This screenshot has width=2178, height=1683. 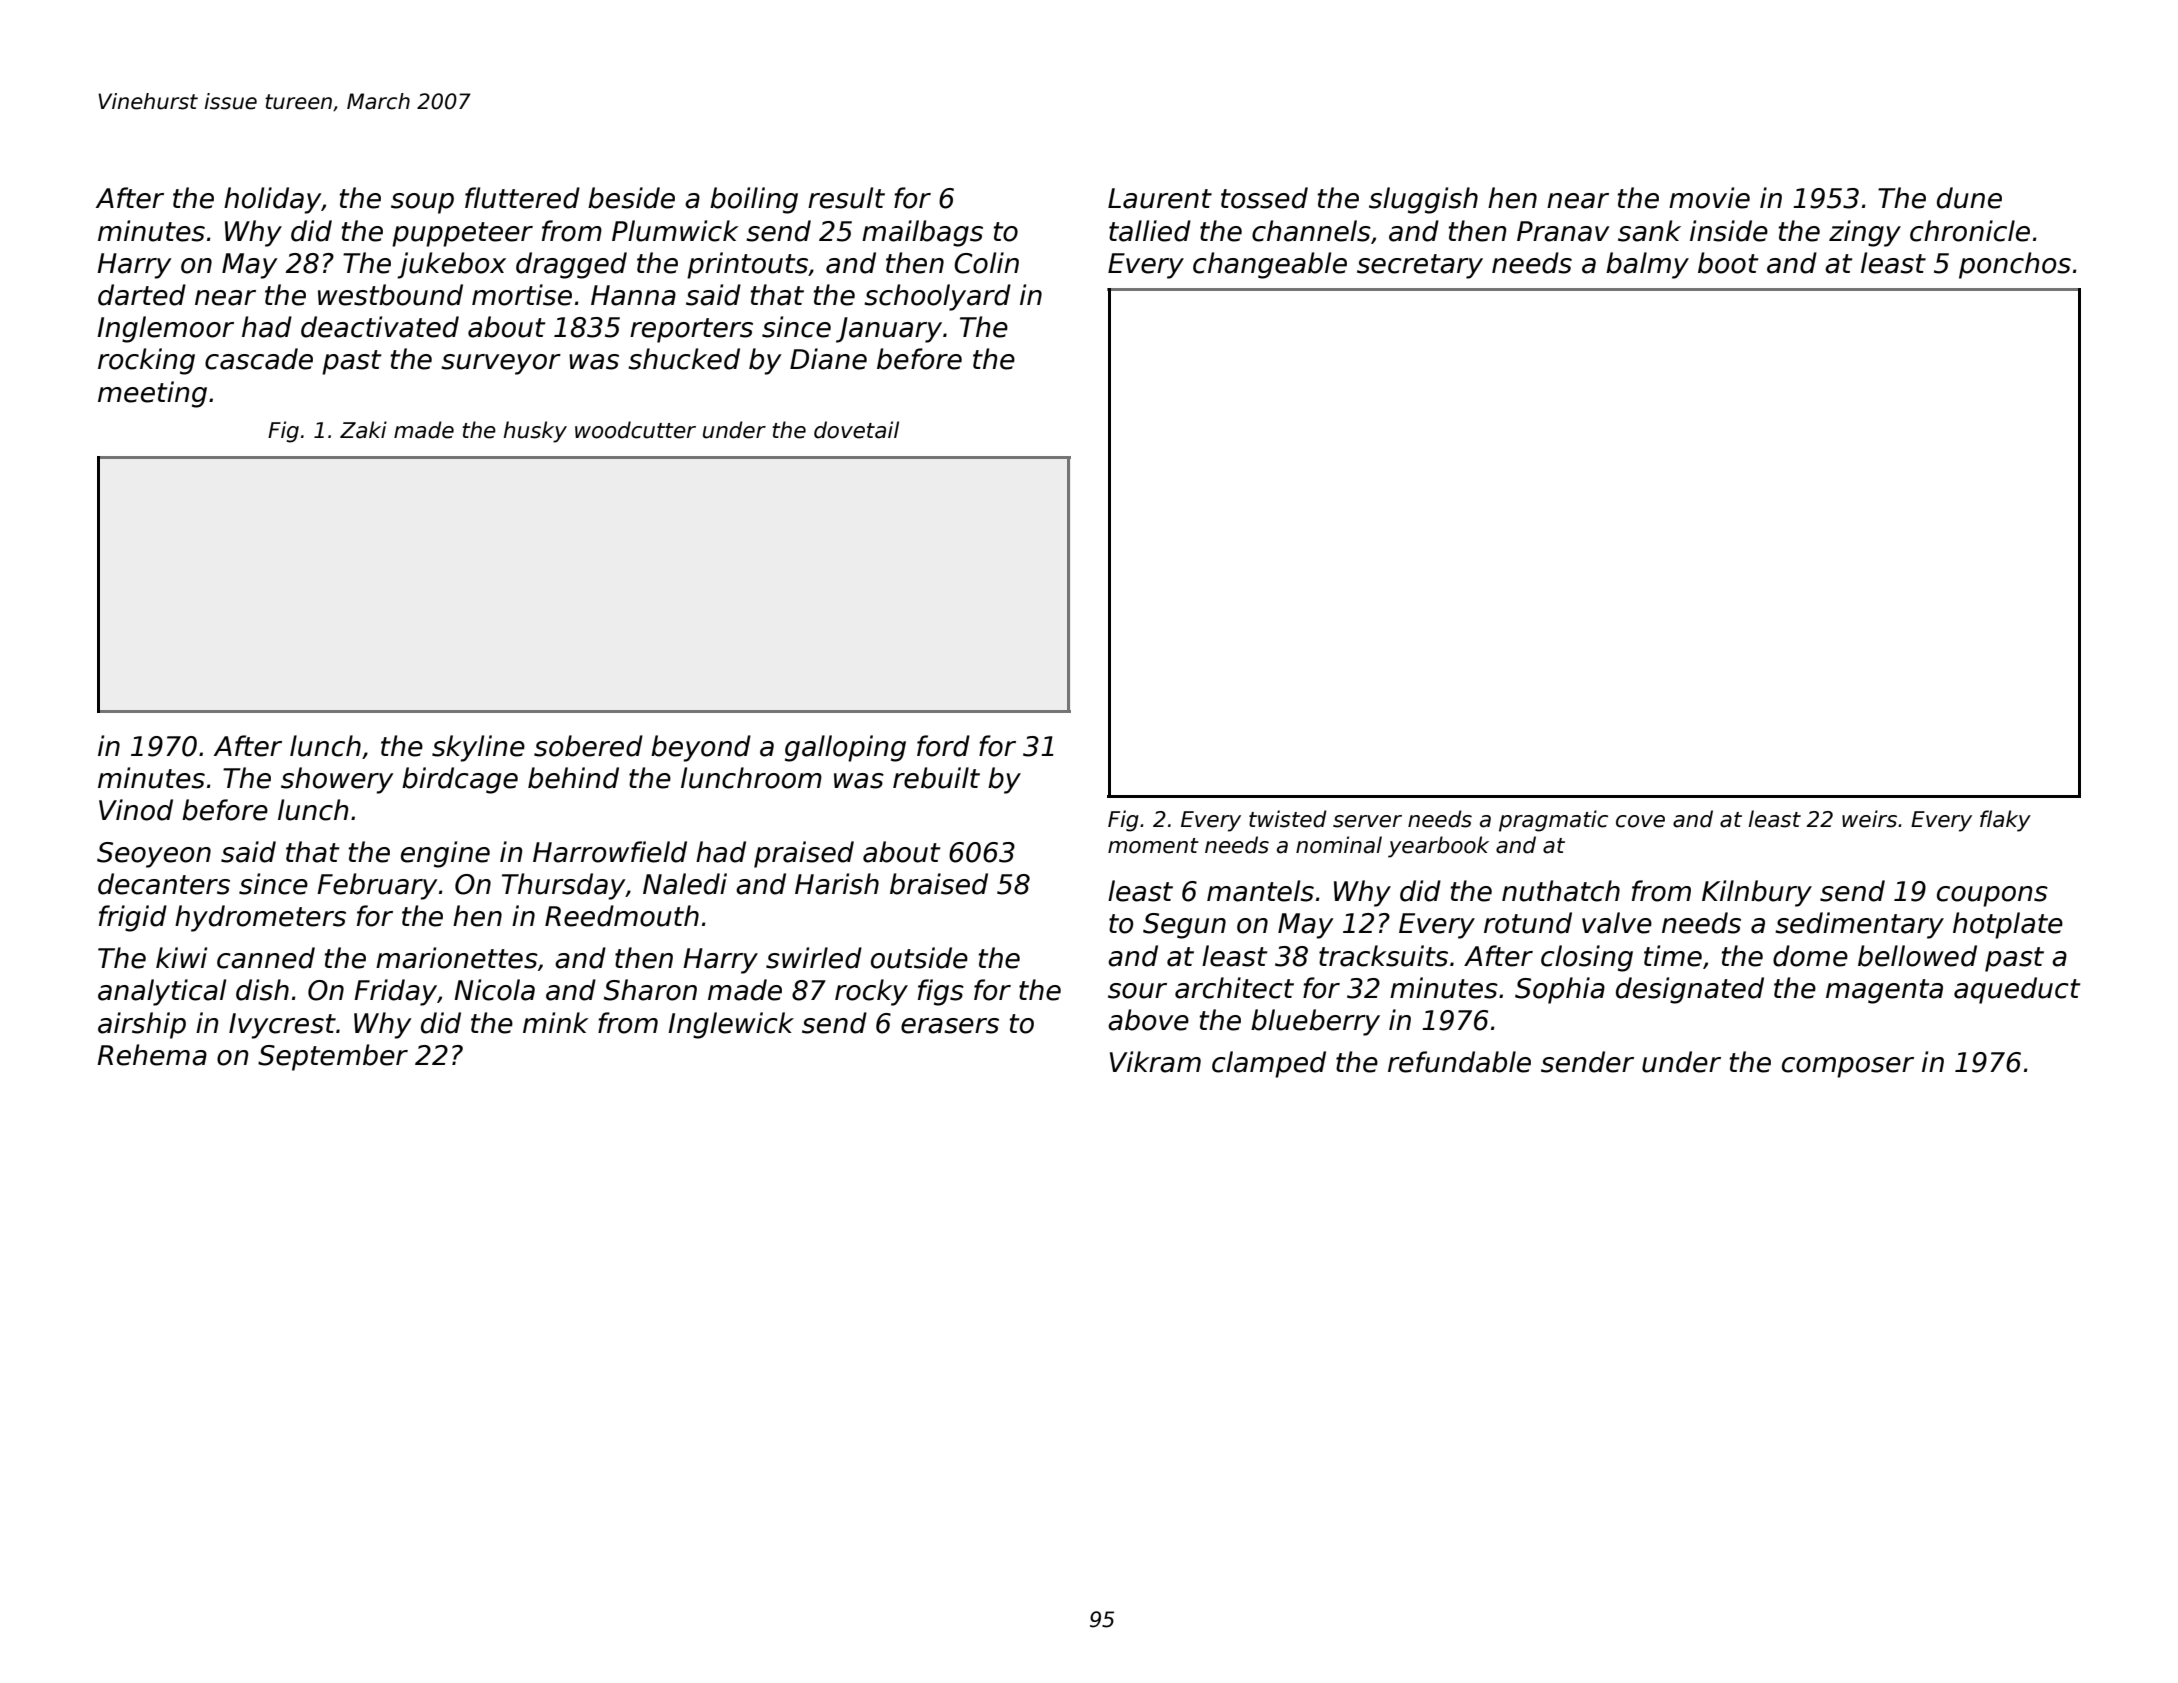 I want to click on analytical, so click(x=162, y=992).
